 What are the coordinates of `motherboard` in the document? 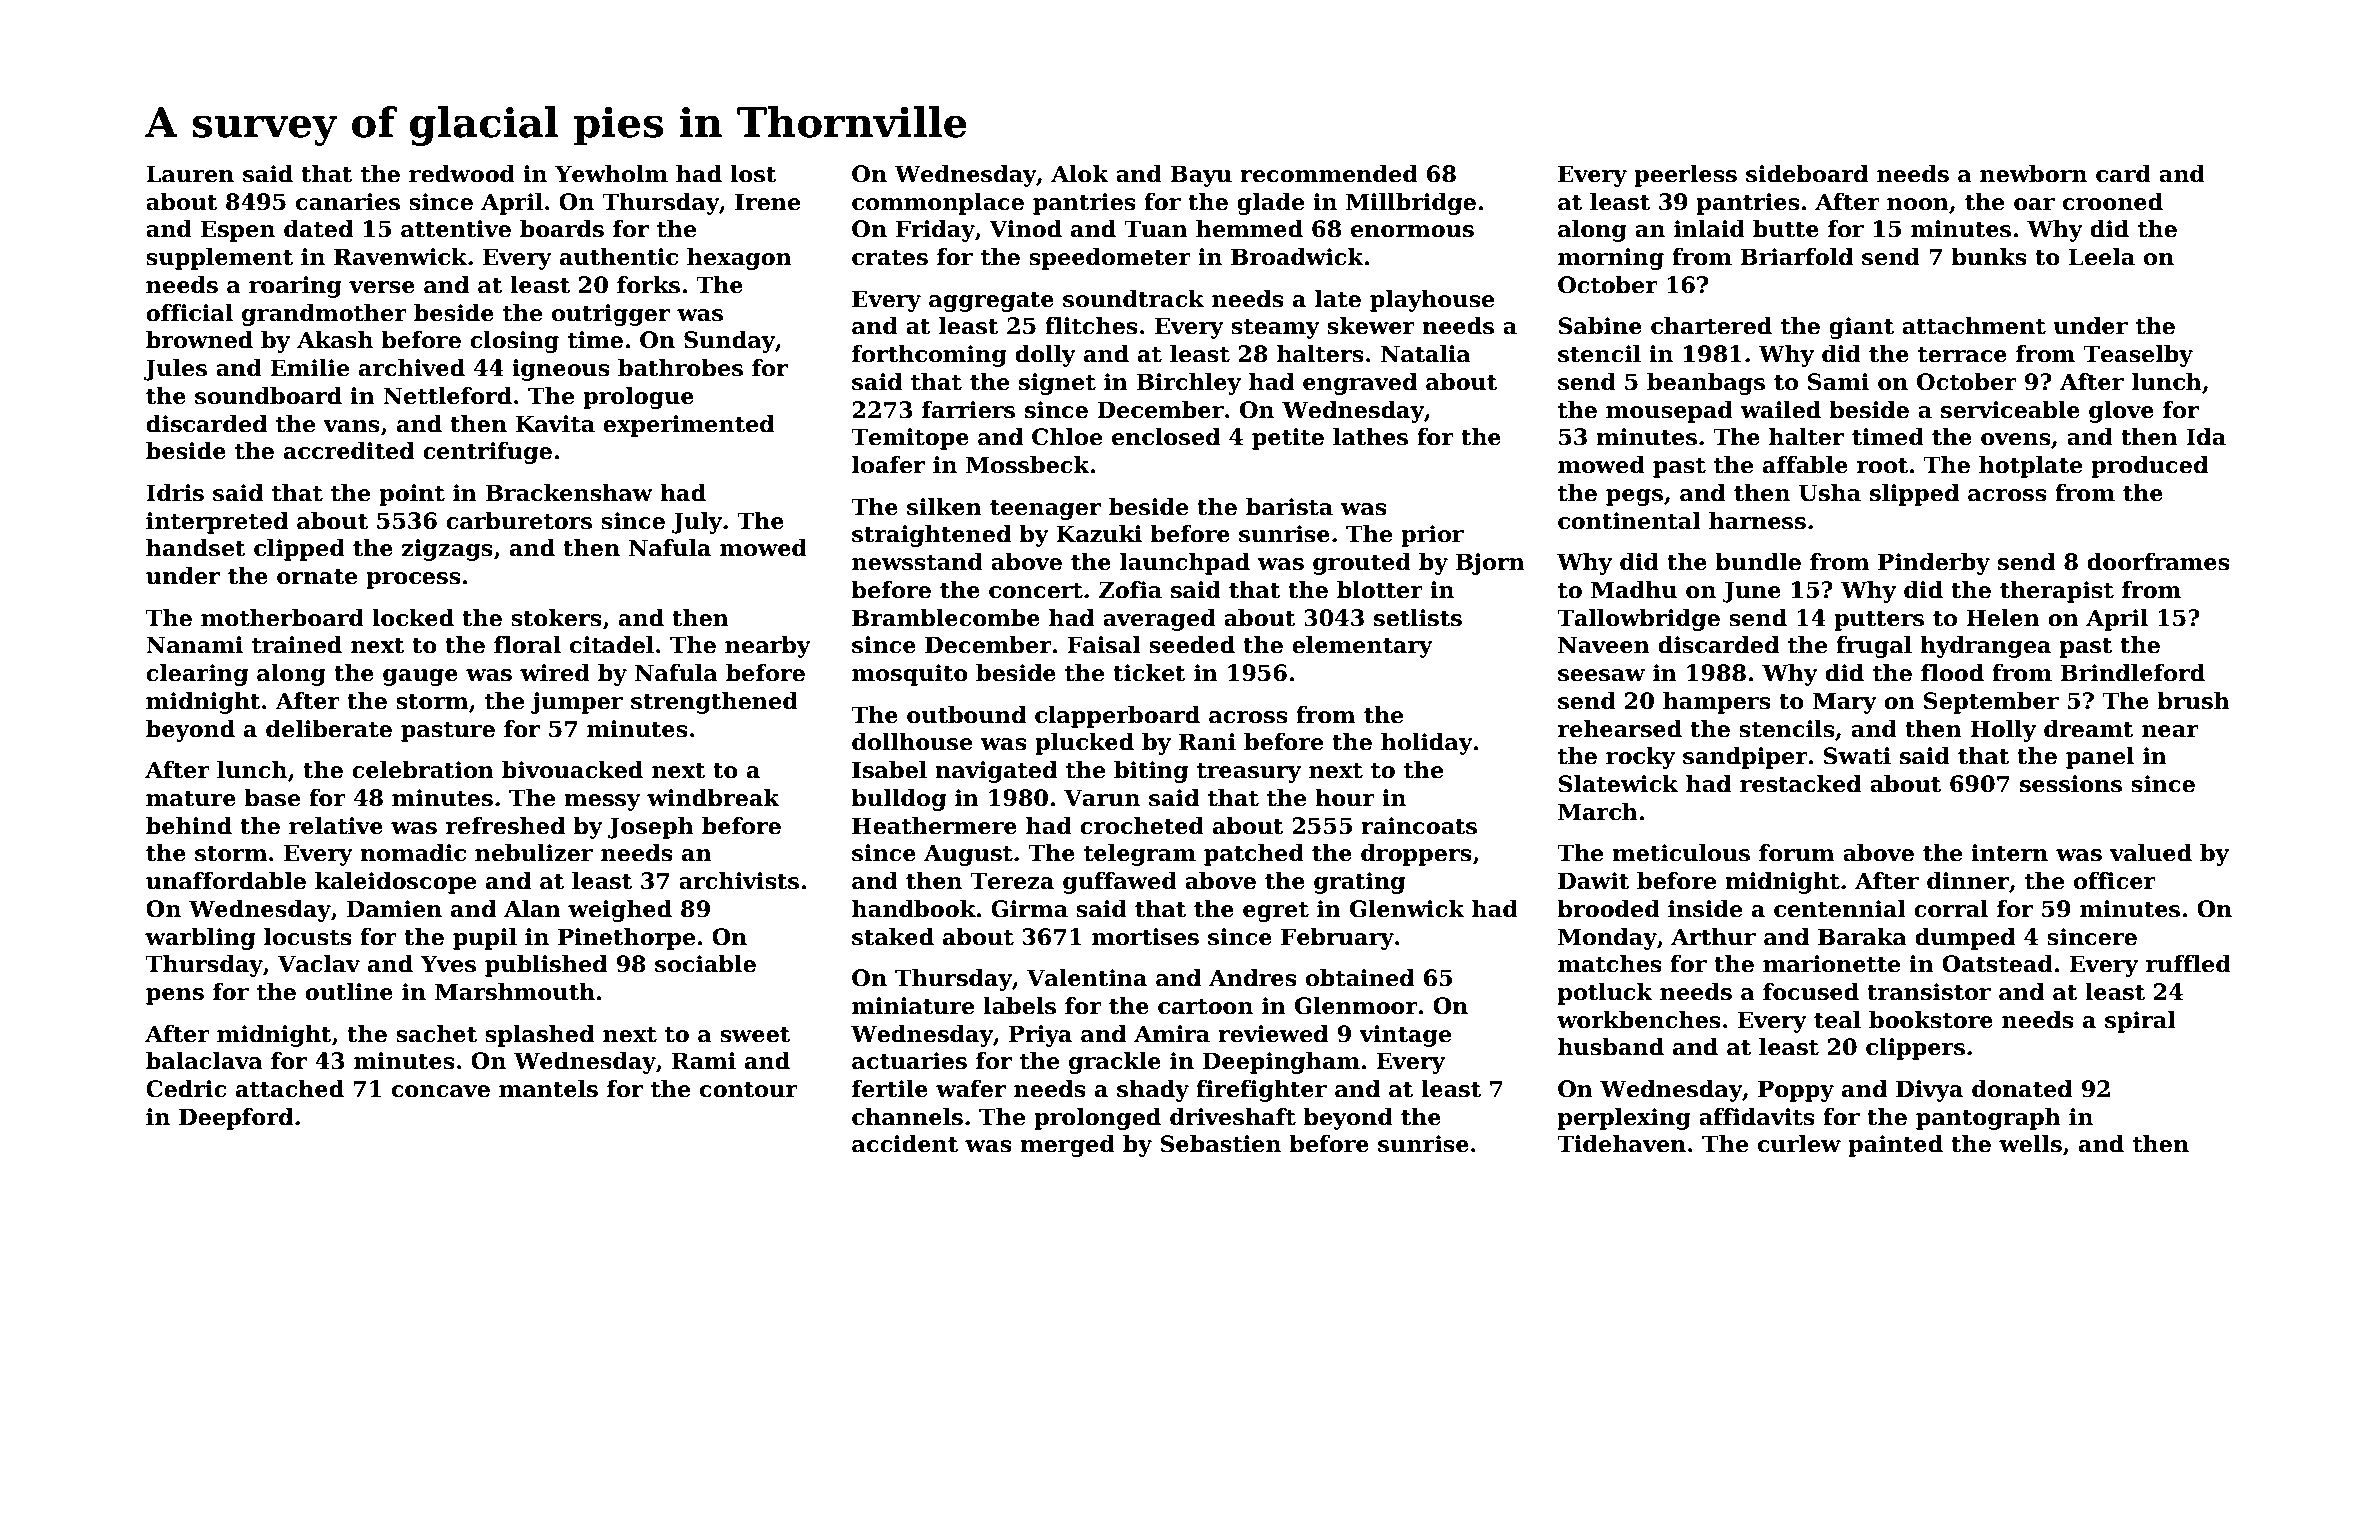 It's located at (282, 618).
